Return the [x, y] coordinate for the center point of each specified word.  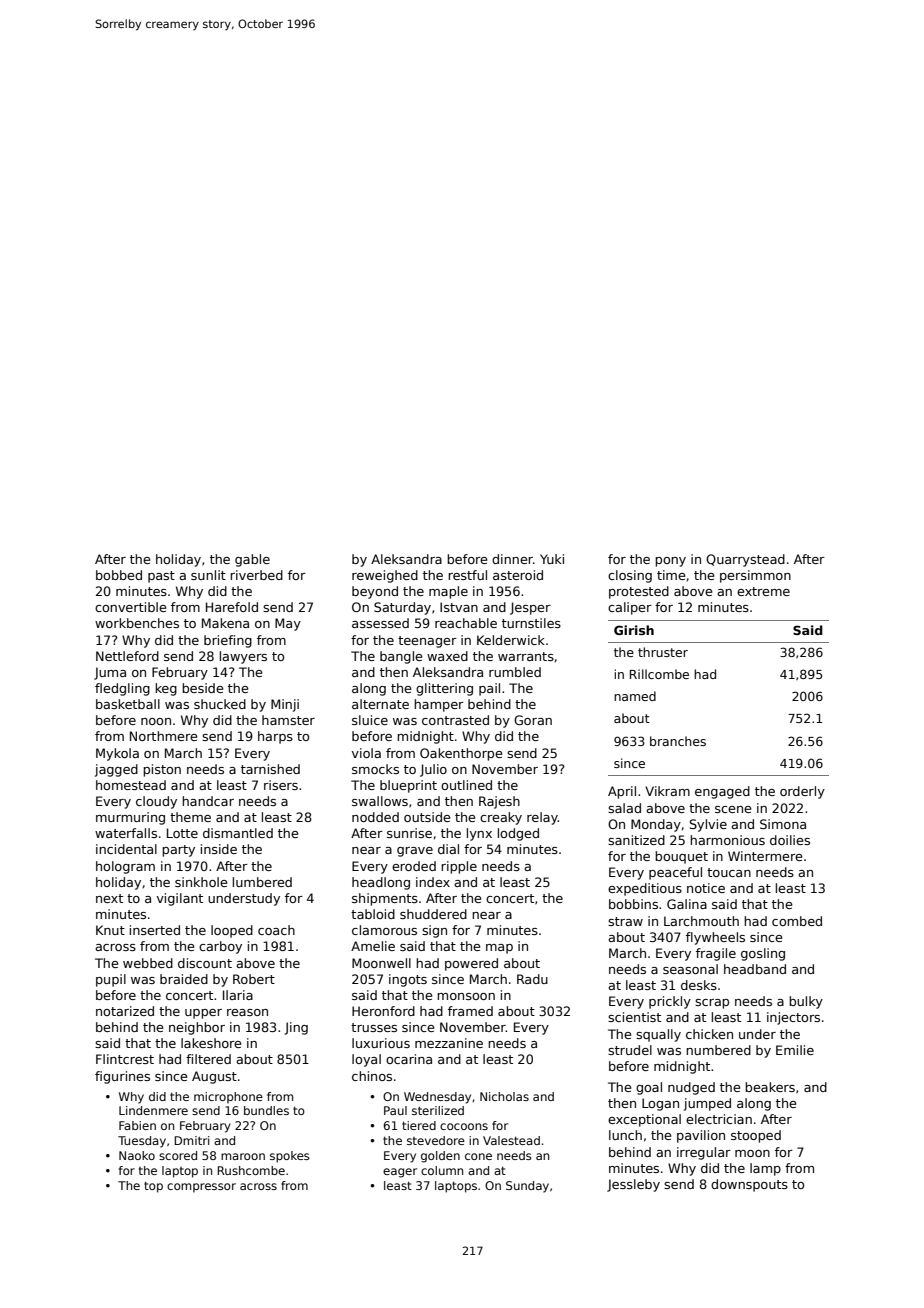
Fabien [137, 1125]
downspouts [749, 1185]
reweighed [385, 576]
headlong [381, 883]
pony [670, 562]
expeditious [645, 889]
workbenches [137, 623]
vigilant [180, 899]
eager [400, 1173]
